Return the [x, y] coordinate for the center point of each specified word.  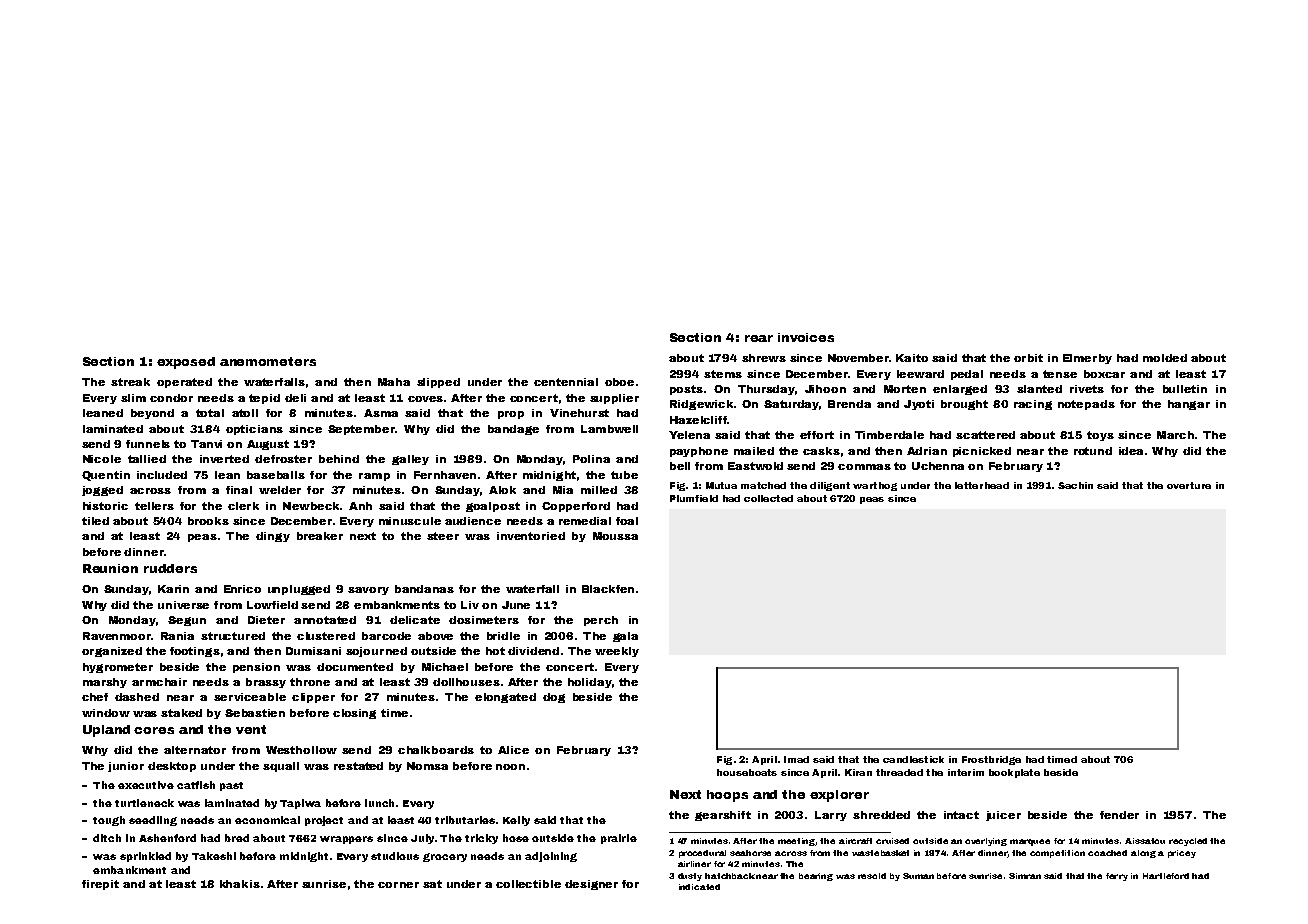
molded [1165, 358]
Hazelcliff [698, 420]
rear [759, 338]
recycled [1188, 842]
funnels [148, 444]
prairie [619, 839]
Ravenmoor [117, 636]
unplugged [299, 590]
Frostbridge [991, 760]
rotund [1093, 451]
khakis [240, 884]
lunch [379, 803]
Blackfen [608, 589]
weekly [617, 652]
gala [625, 637]
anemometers [268, 361]
